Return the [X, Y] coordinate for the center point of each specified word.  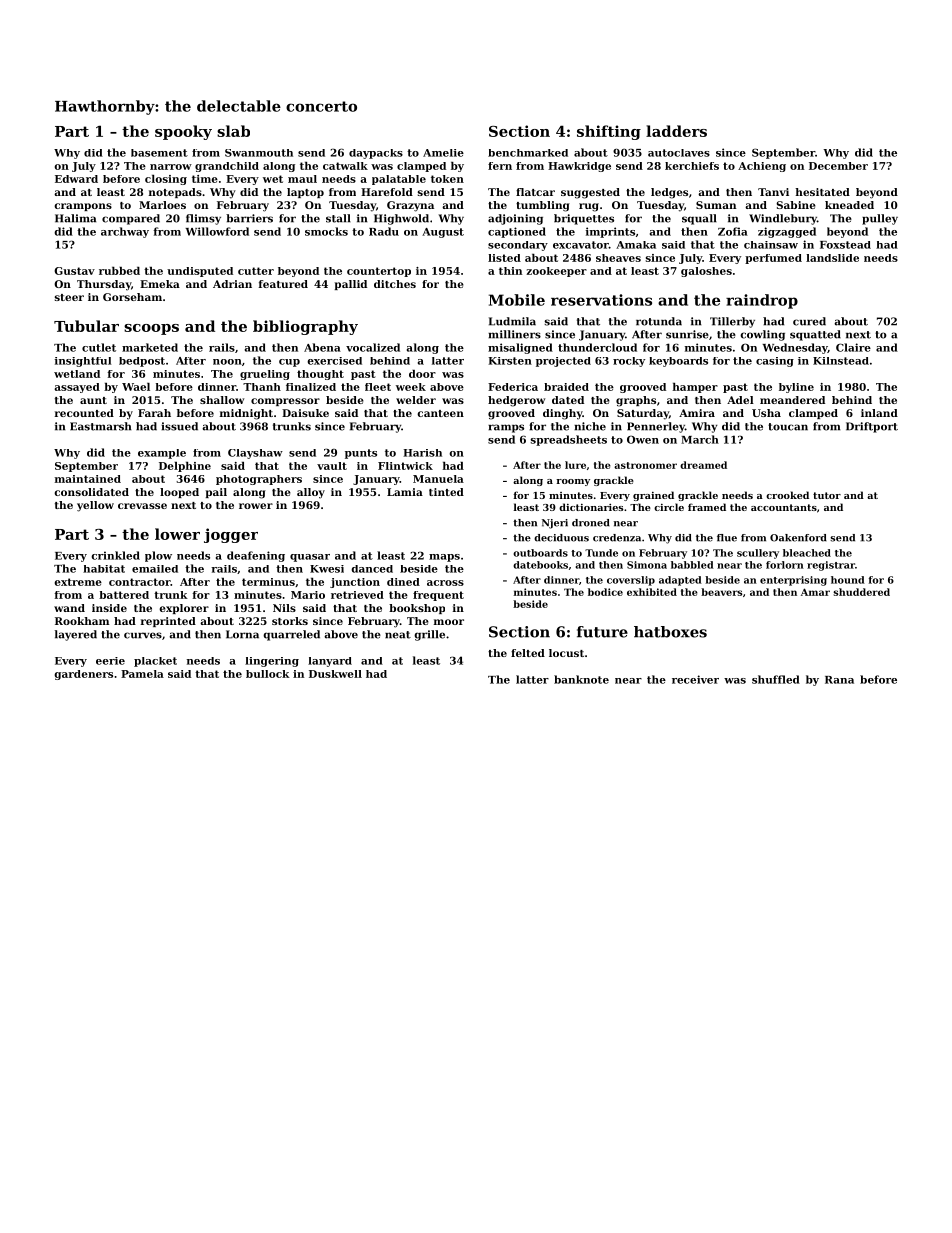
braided [566, 387]
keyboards [678, 362]
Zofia [733, 231]
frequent [438, 596]
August [443, 233]
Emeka [160, 284]
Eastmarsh [100, 426]
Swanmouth [259, 153]
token [447, 179]
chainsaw [771, 245]
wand [69, 608]
